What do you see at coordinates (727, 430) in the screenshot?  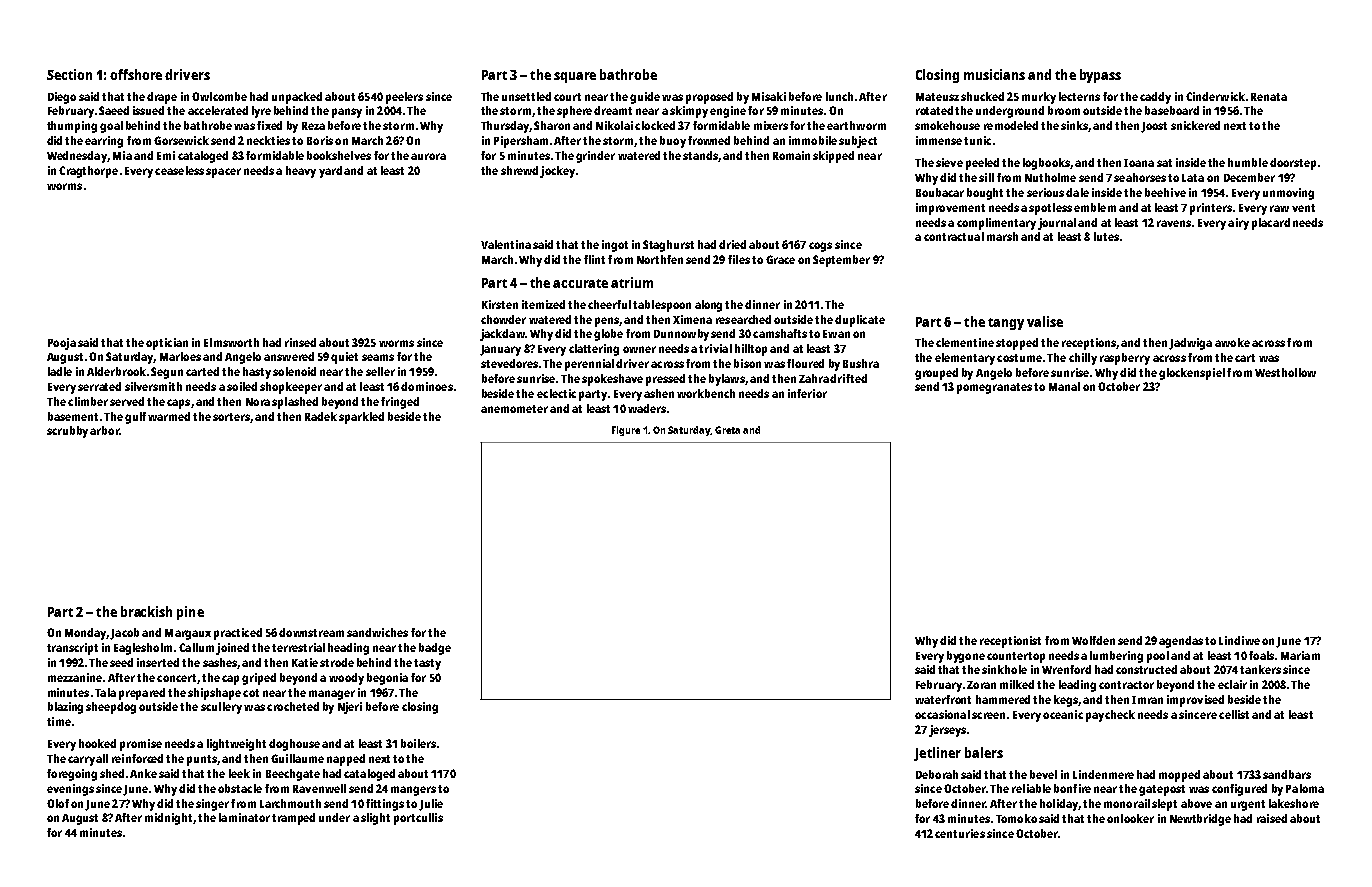 I see `Greta` at bounding box center [727, 430].
